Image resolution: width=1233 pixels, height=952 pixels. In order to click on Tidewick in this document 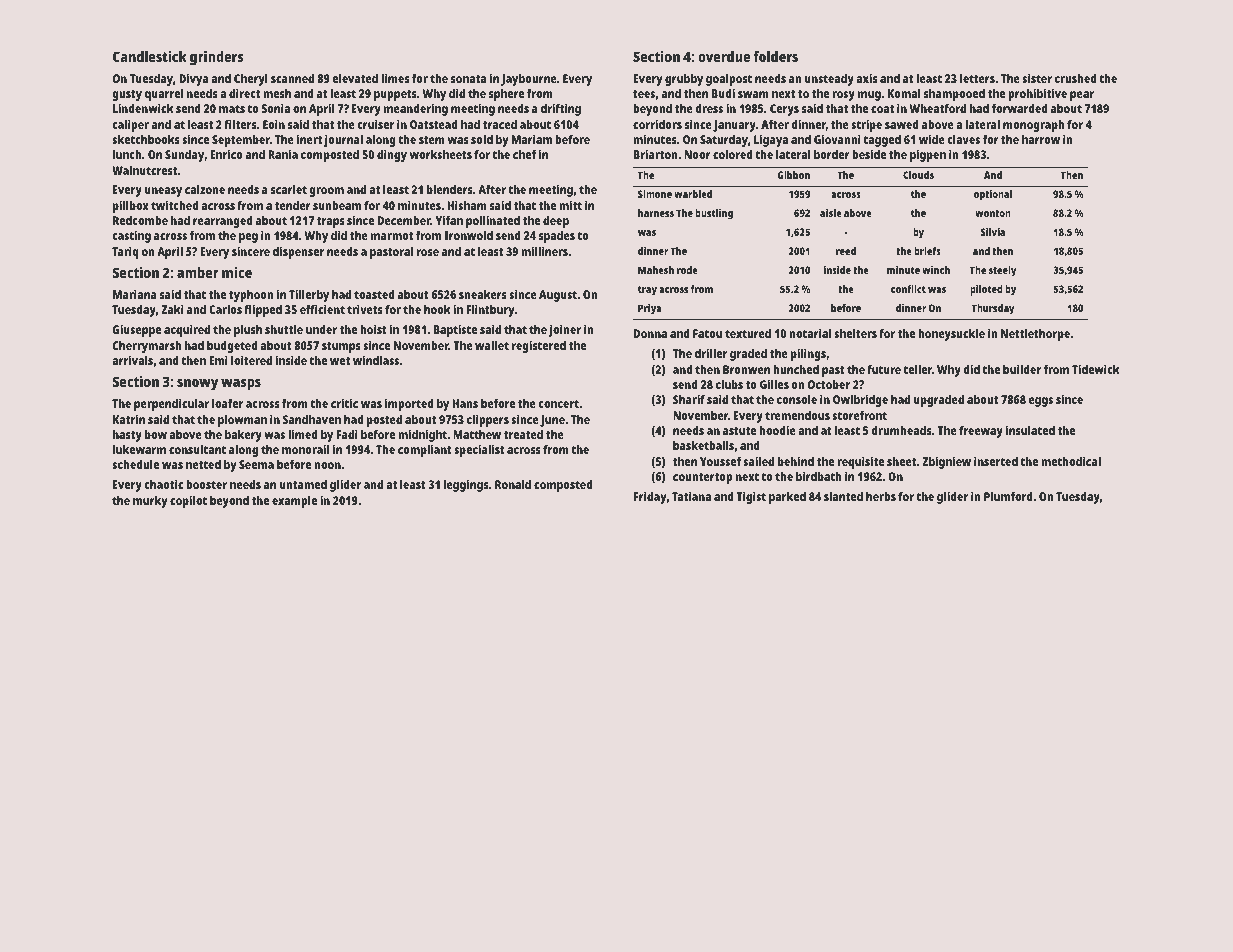, I will do `click(1096, 369)`.
